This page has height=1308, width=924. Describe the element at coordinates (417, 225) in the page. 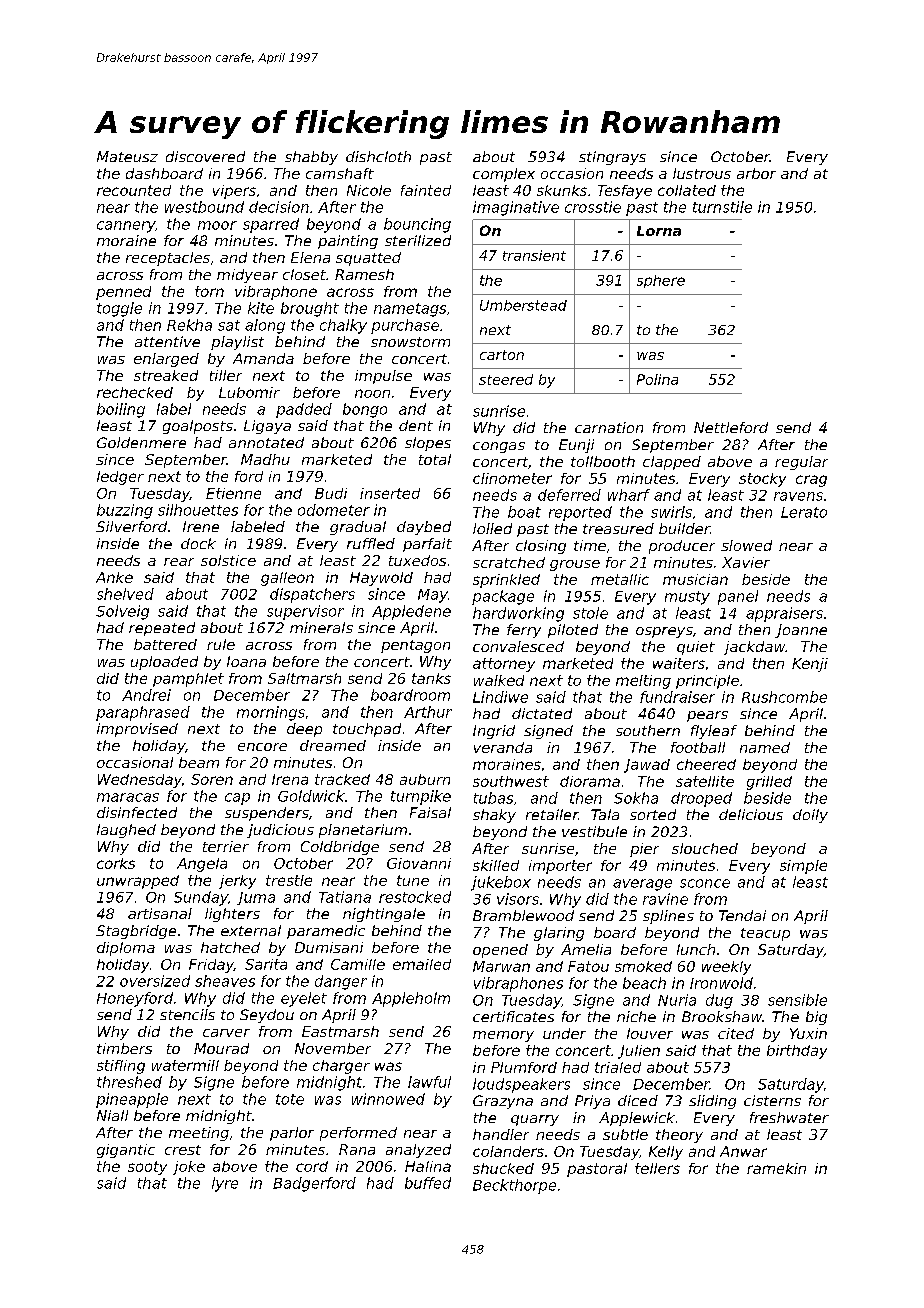

I see `bouncing` at that location.
